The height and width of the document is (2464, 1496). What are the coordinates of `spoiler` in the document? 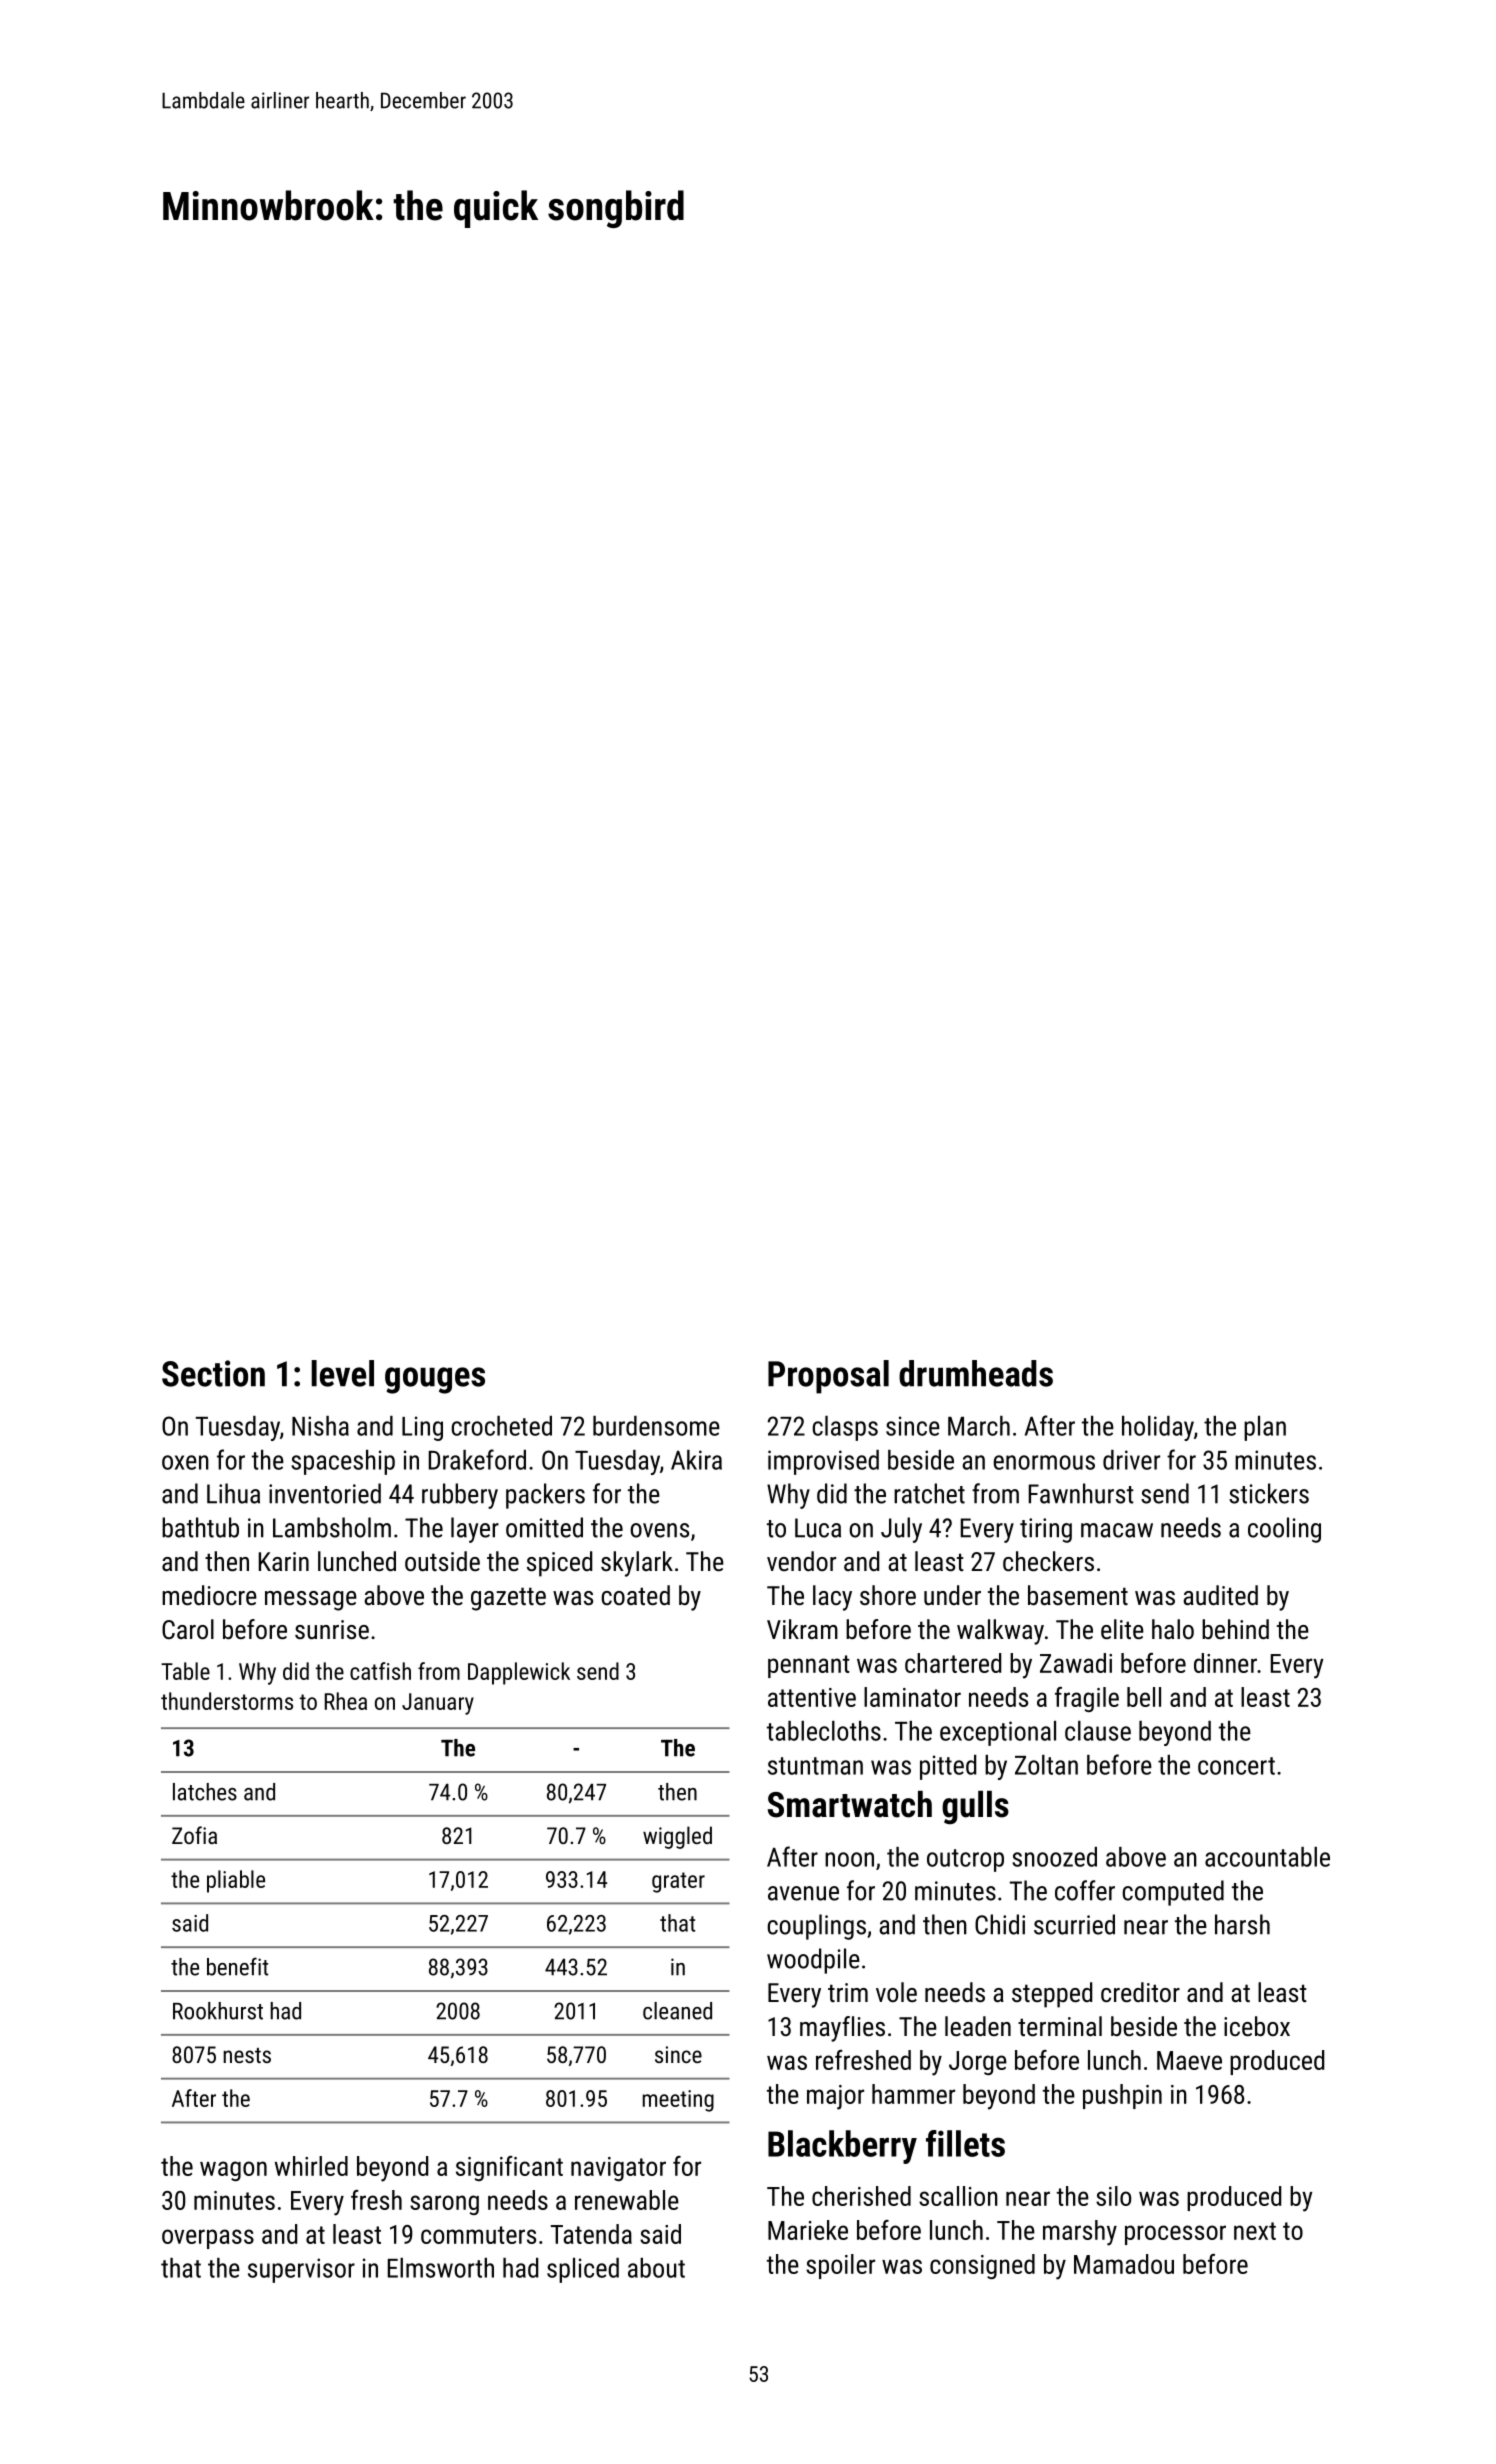 It's located at (840, 2266).
